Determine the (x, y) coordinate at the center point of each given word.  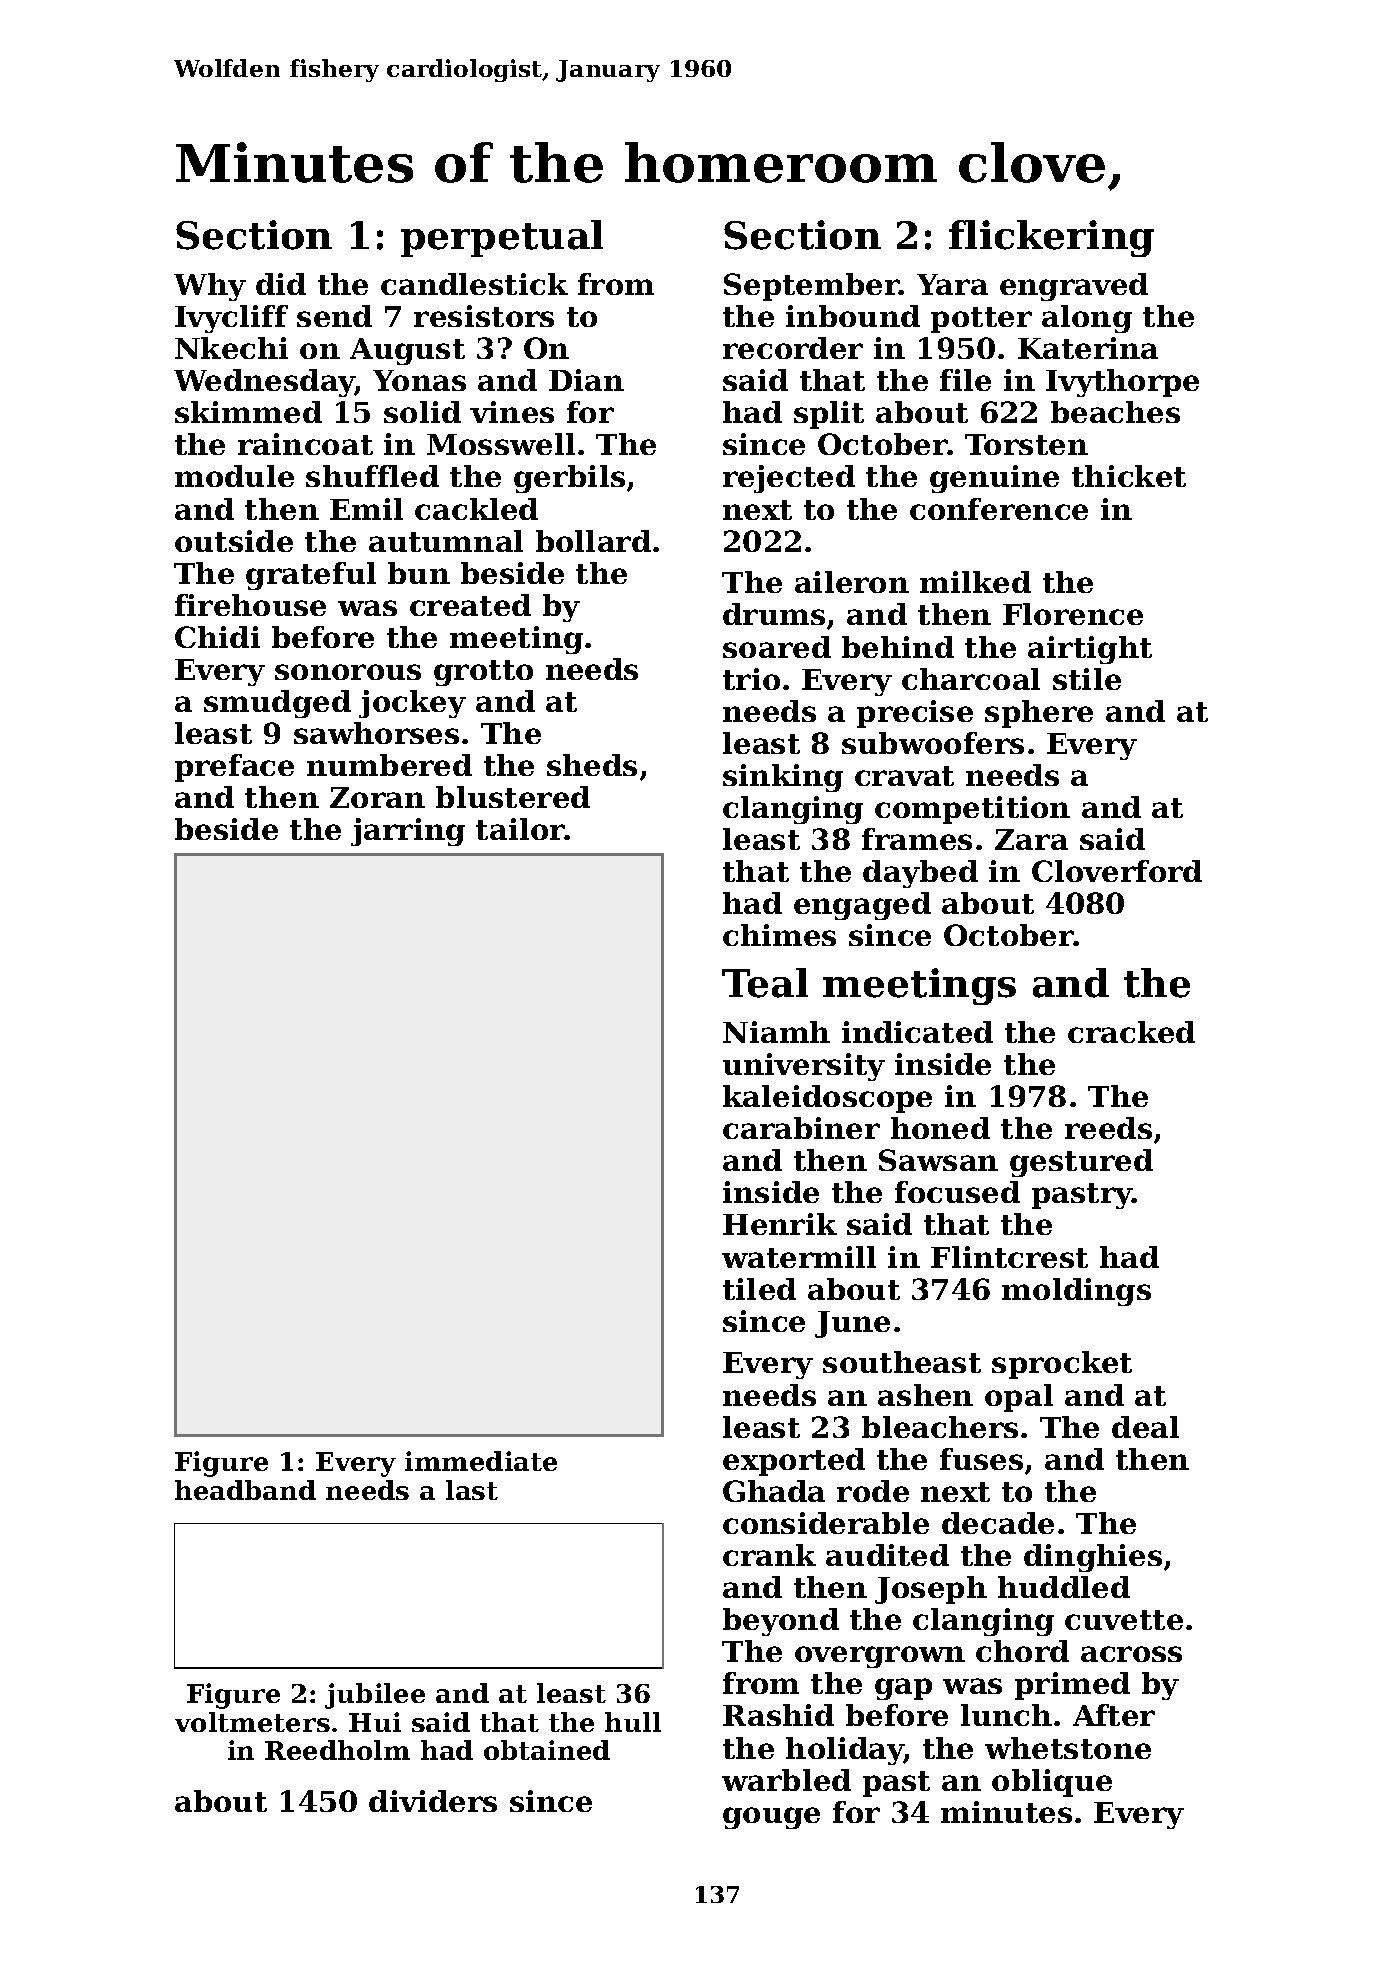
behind (898, 647)
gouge (771, 1818)
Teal (765, 983)
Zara (1031, 839)
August (407, 351)
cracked (1131, 1032)
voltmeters (252, 1722)
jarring (408, 832)
